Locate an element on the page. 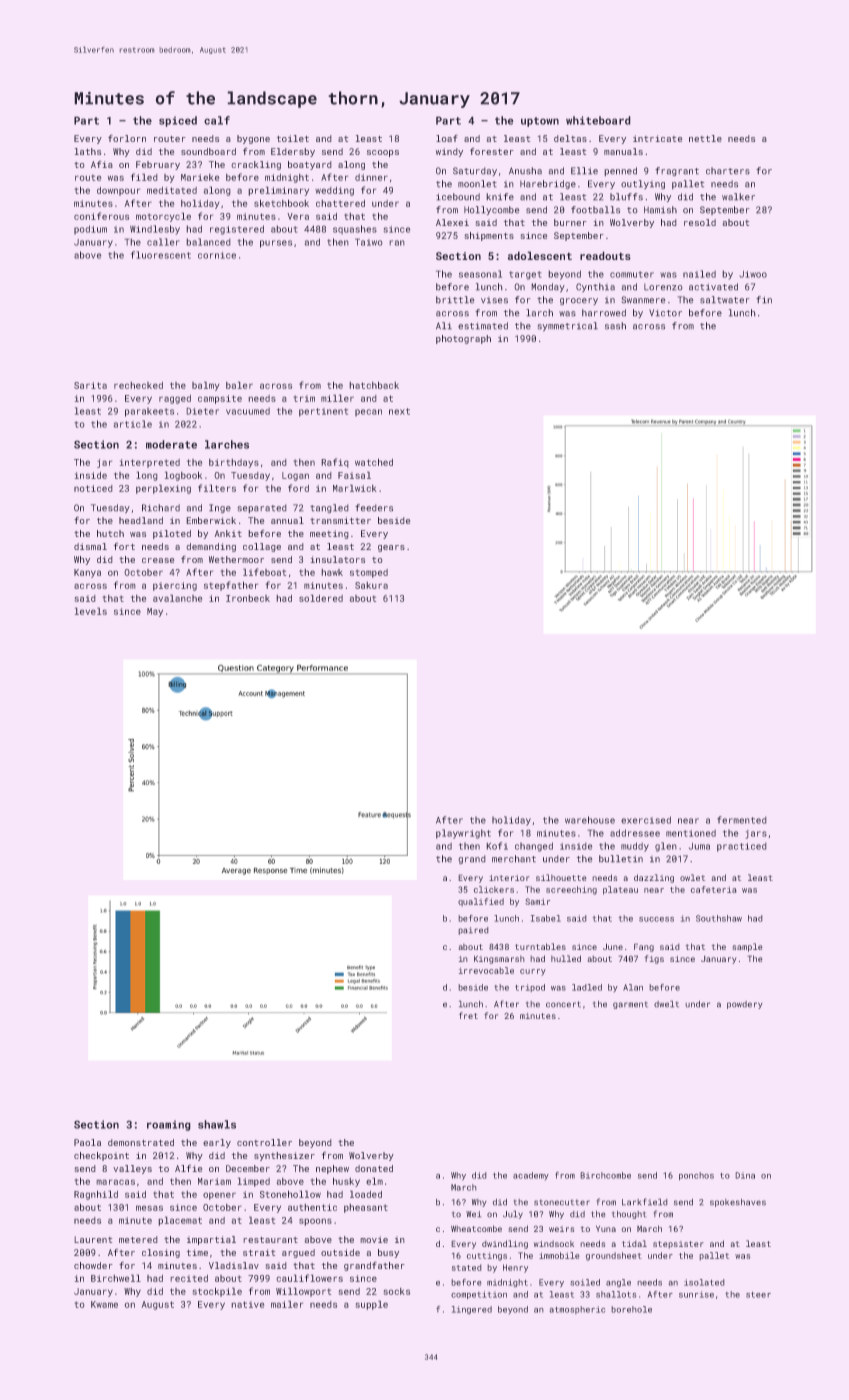  birthdays is located at coordinates (234, 463).
